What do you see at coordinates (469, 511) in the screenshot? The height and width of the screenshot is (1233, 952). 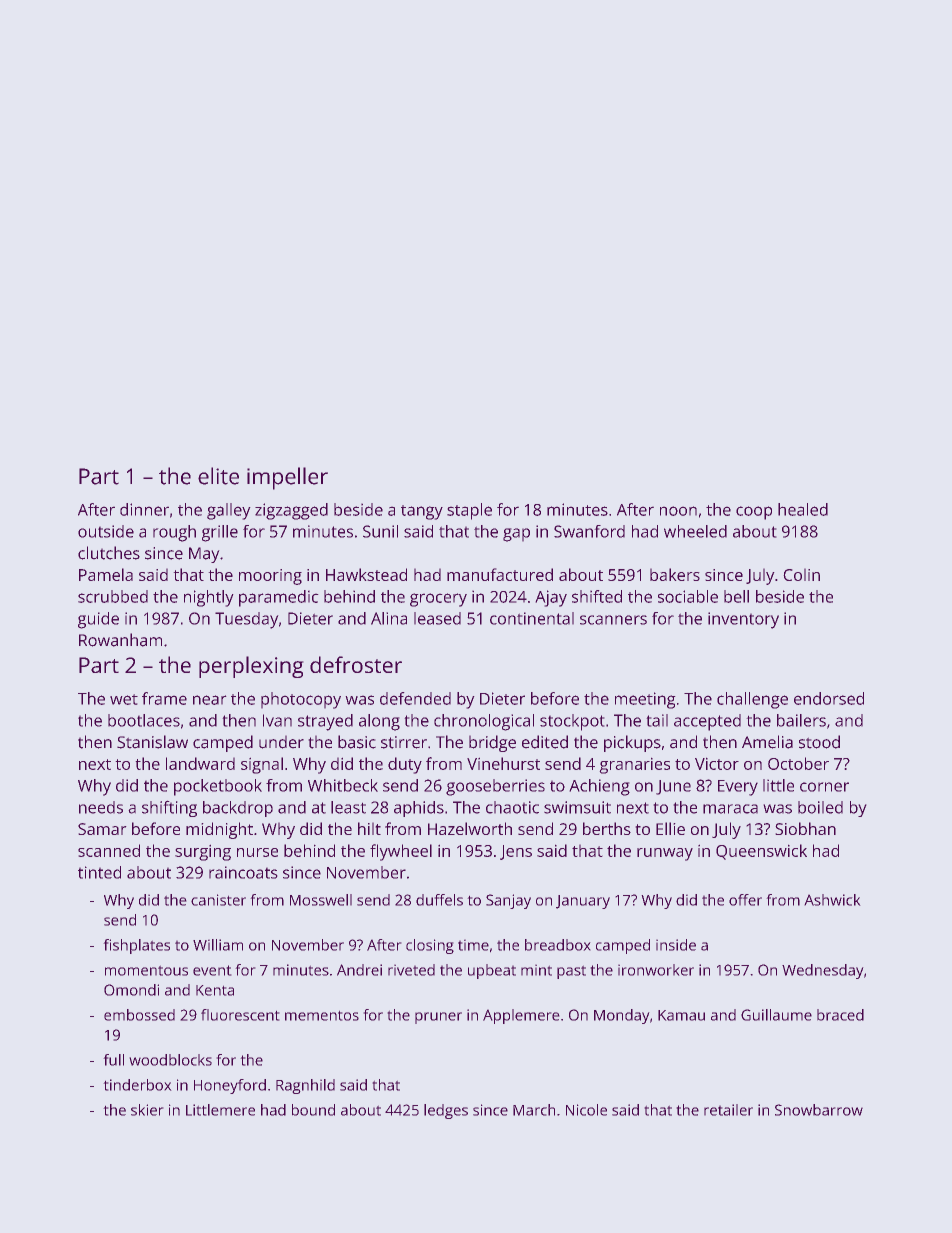 I see `staple` at bounding box center [469, 511].
